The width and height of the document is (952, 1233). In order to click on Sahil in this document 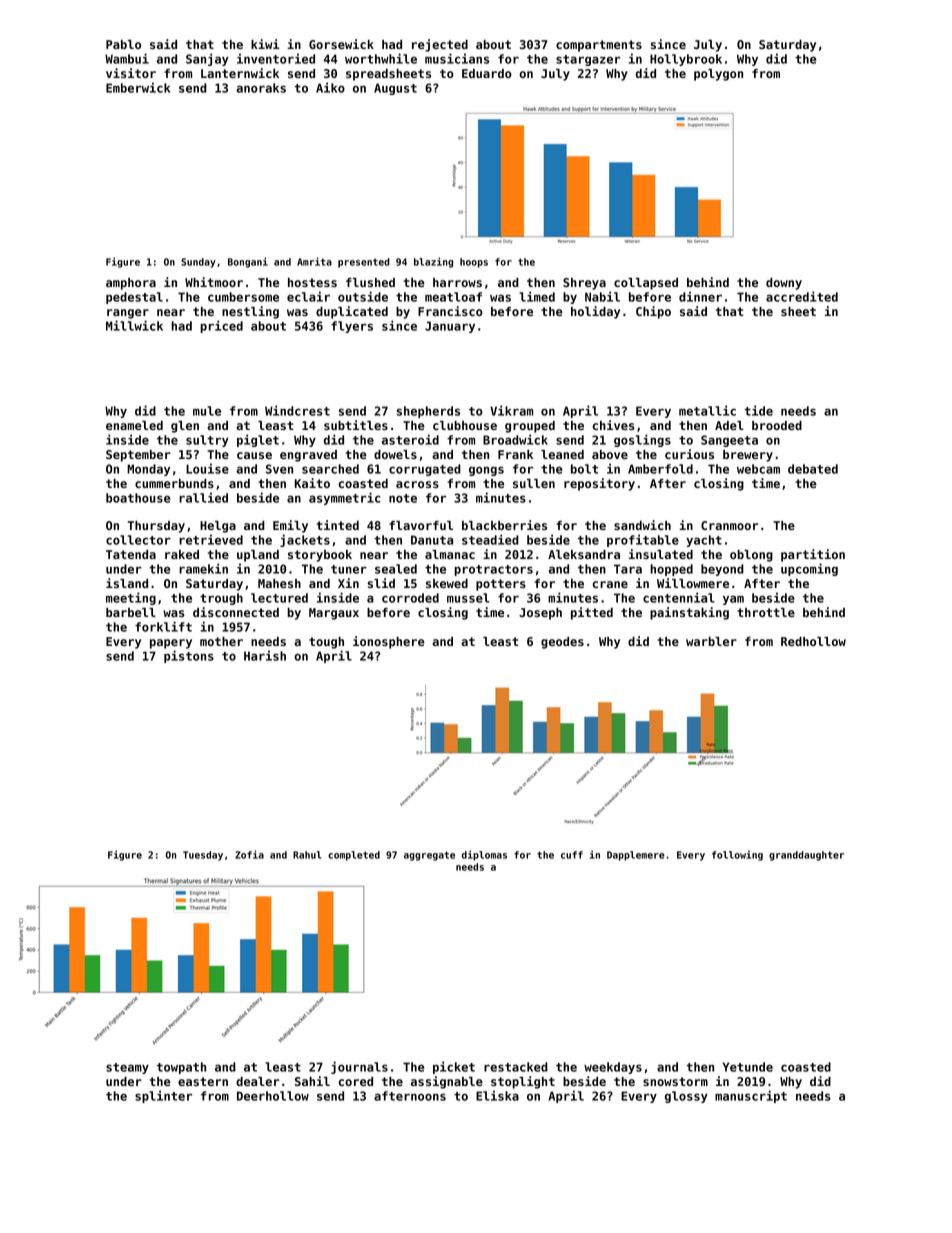, I will do `click(312, 1081)`.
